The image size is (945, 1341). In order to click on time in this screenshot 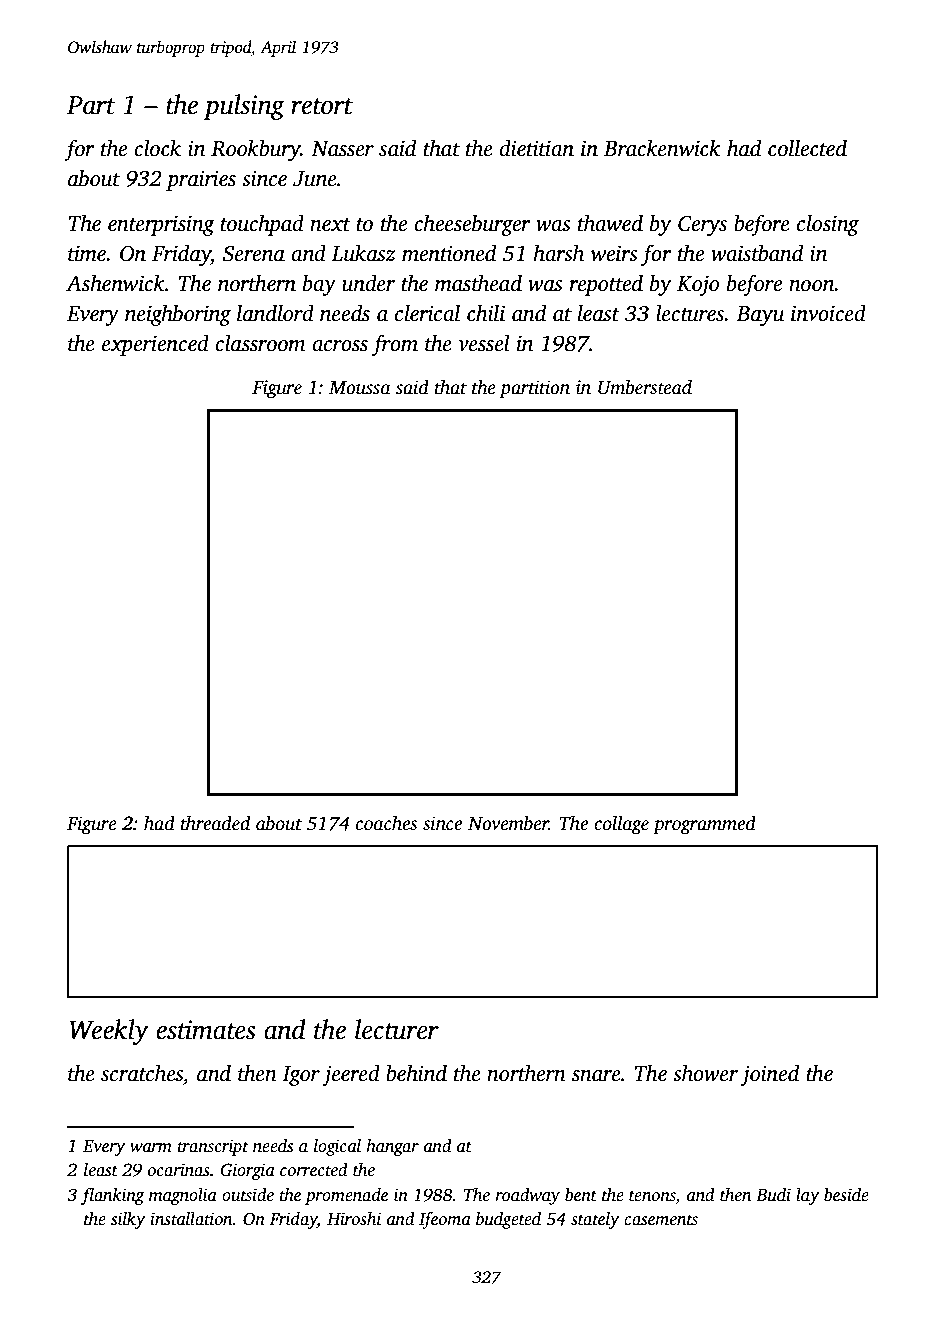, I will do `click(87, 253)`.
